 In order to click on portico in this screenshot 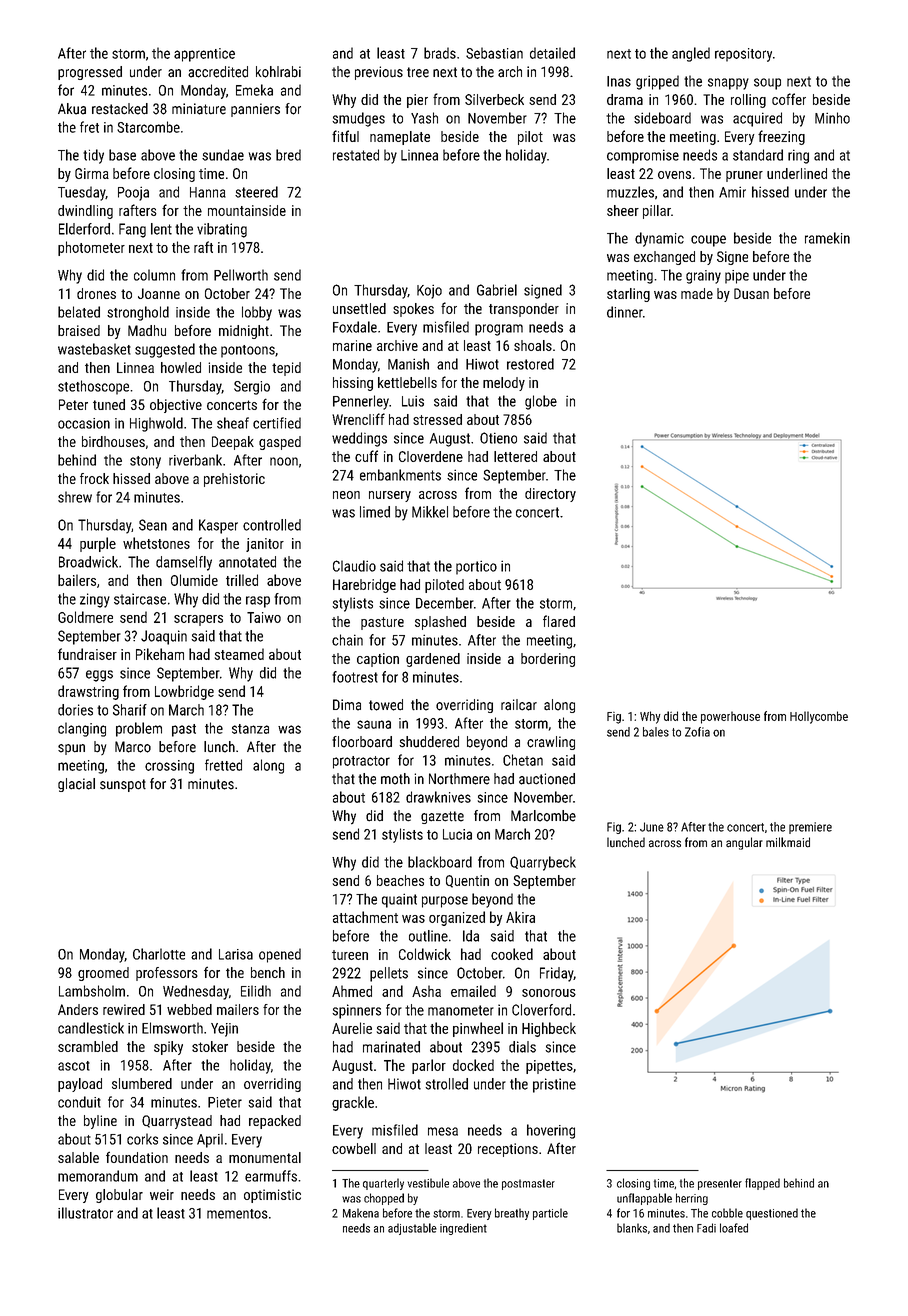, I will do `click(476, 567)`.
